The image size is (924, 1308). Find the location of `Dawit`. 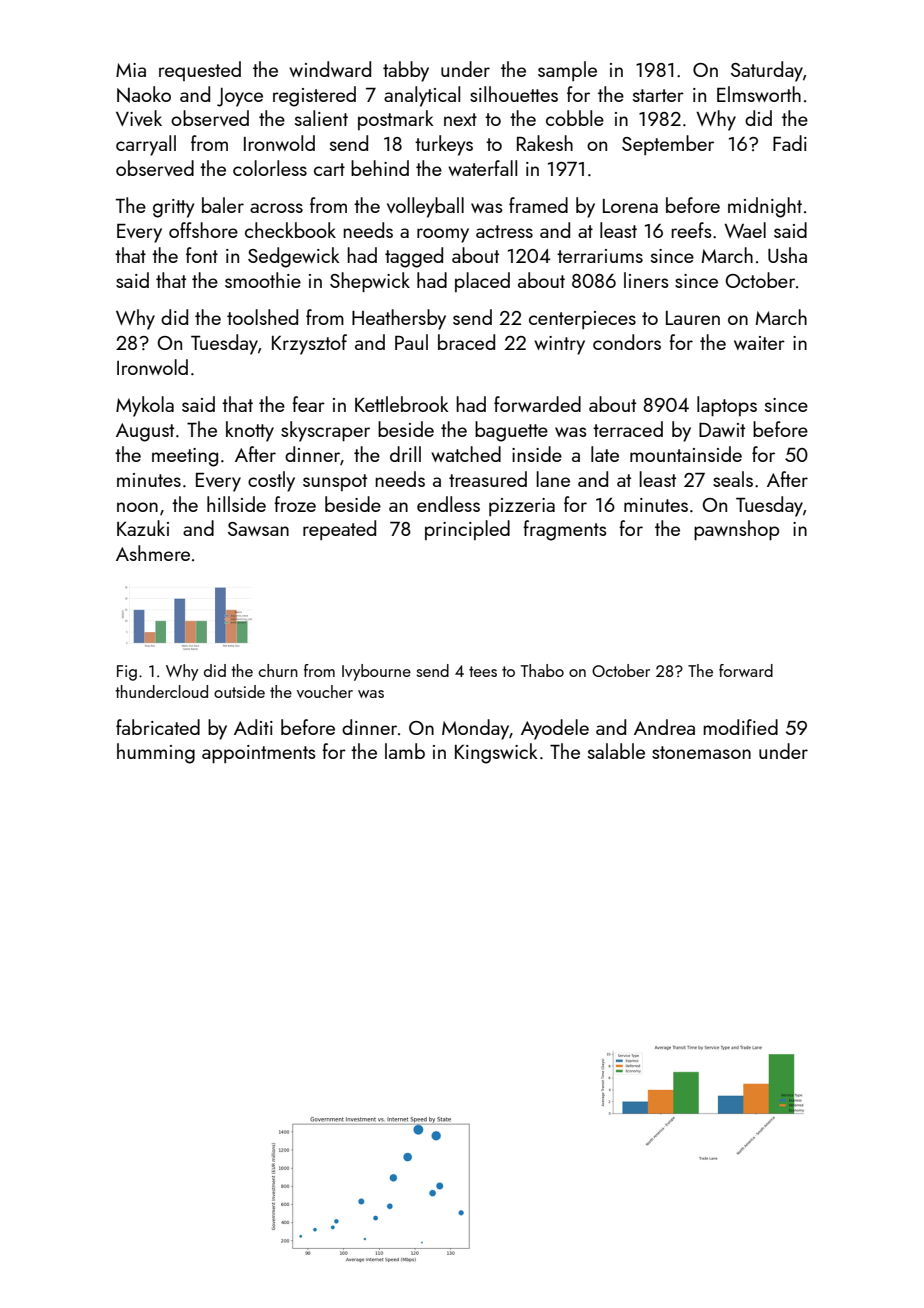

Dawit is located at coordinates (722, 430).
